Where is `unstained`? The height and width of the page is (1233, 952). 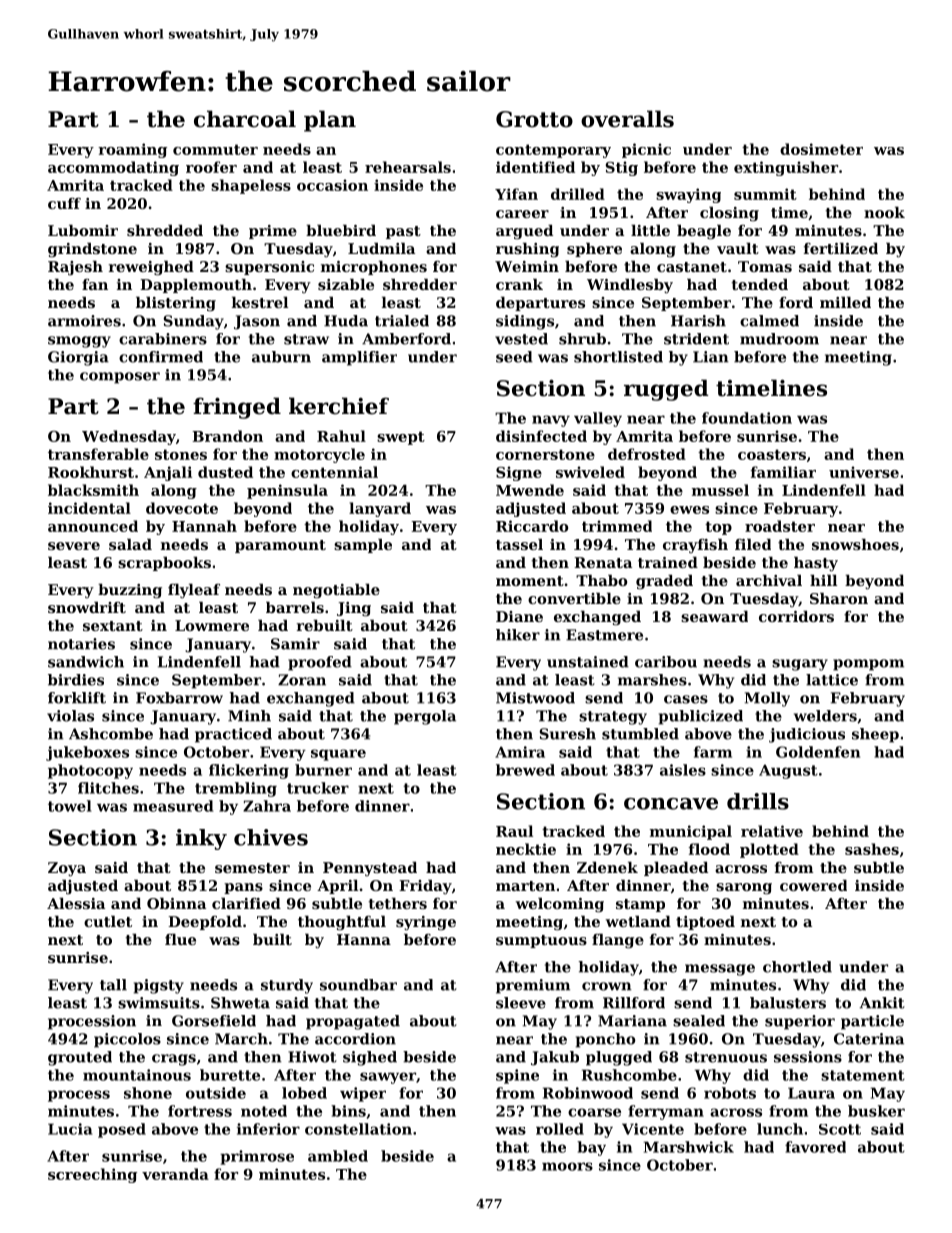
unstained is located at coordinates (588, 662).
